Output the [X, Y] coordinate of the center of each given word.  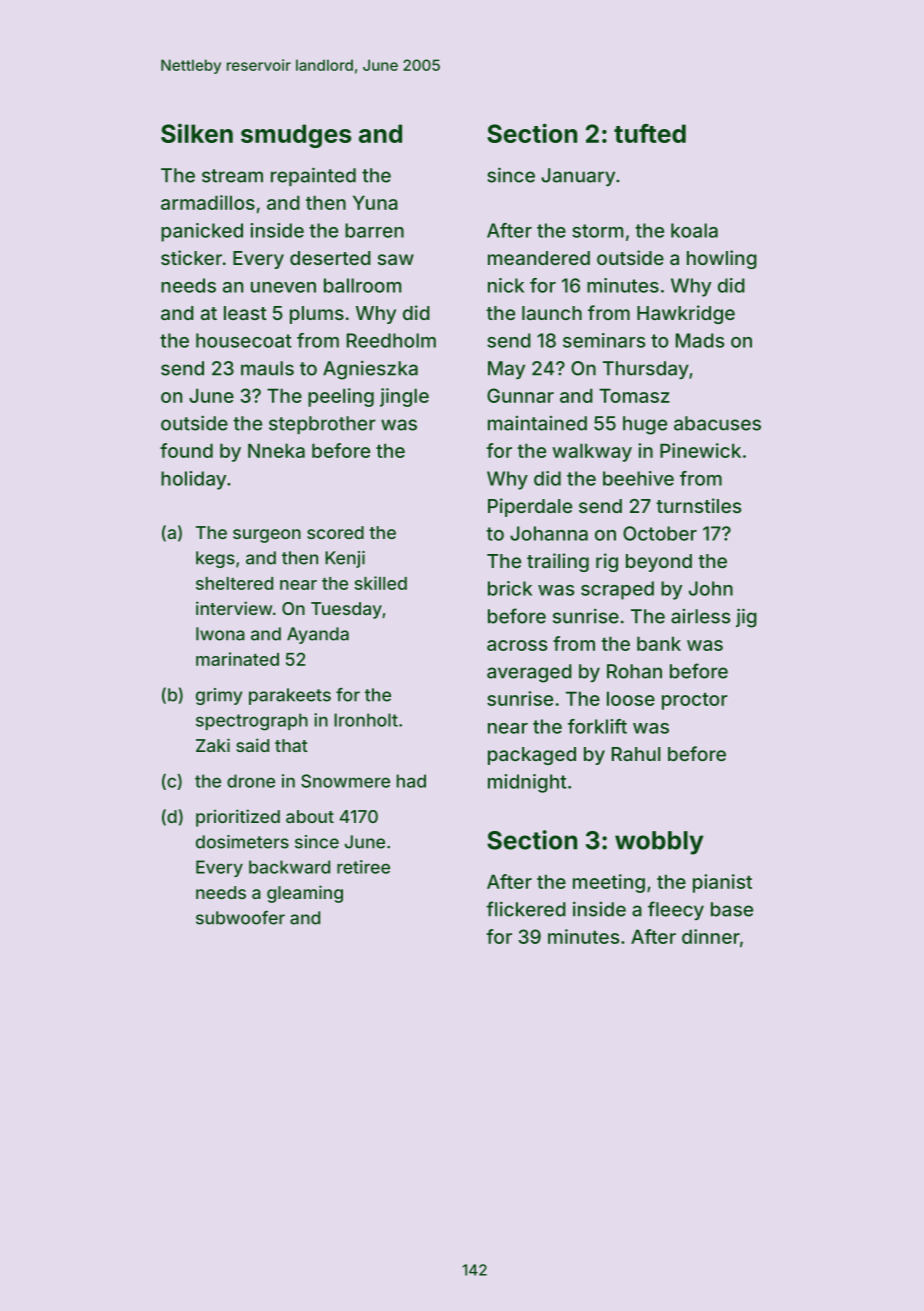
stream [232, 176]
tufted [650, 133]
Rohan [634, 671]
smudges [296, 136]
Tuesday [346, 610]
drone [251, 781]
